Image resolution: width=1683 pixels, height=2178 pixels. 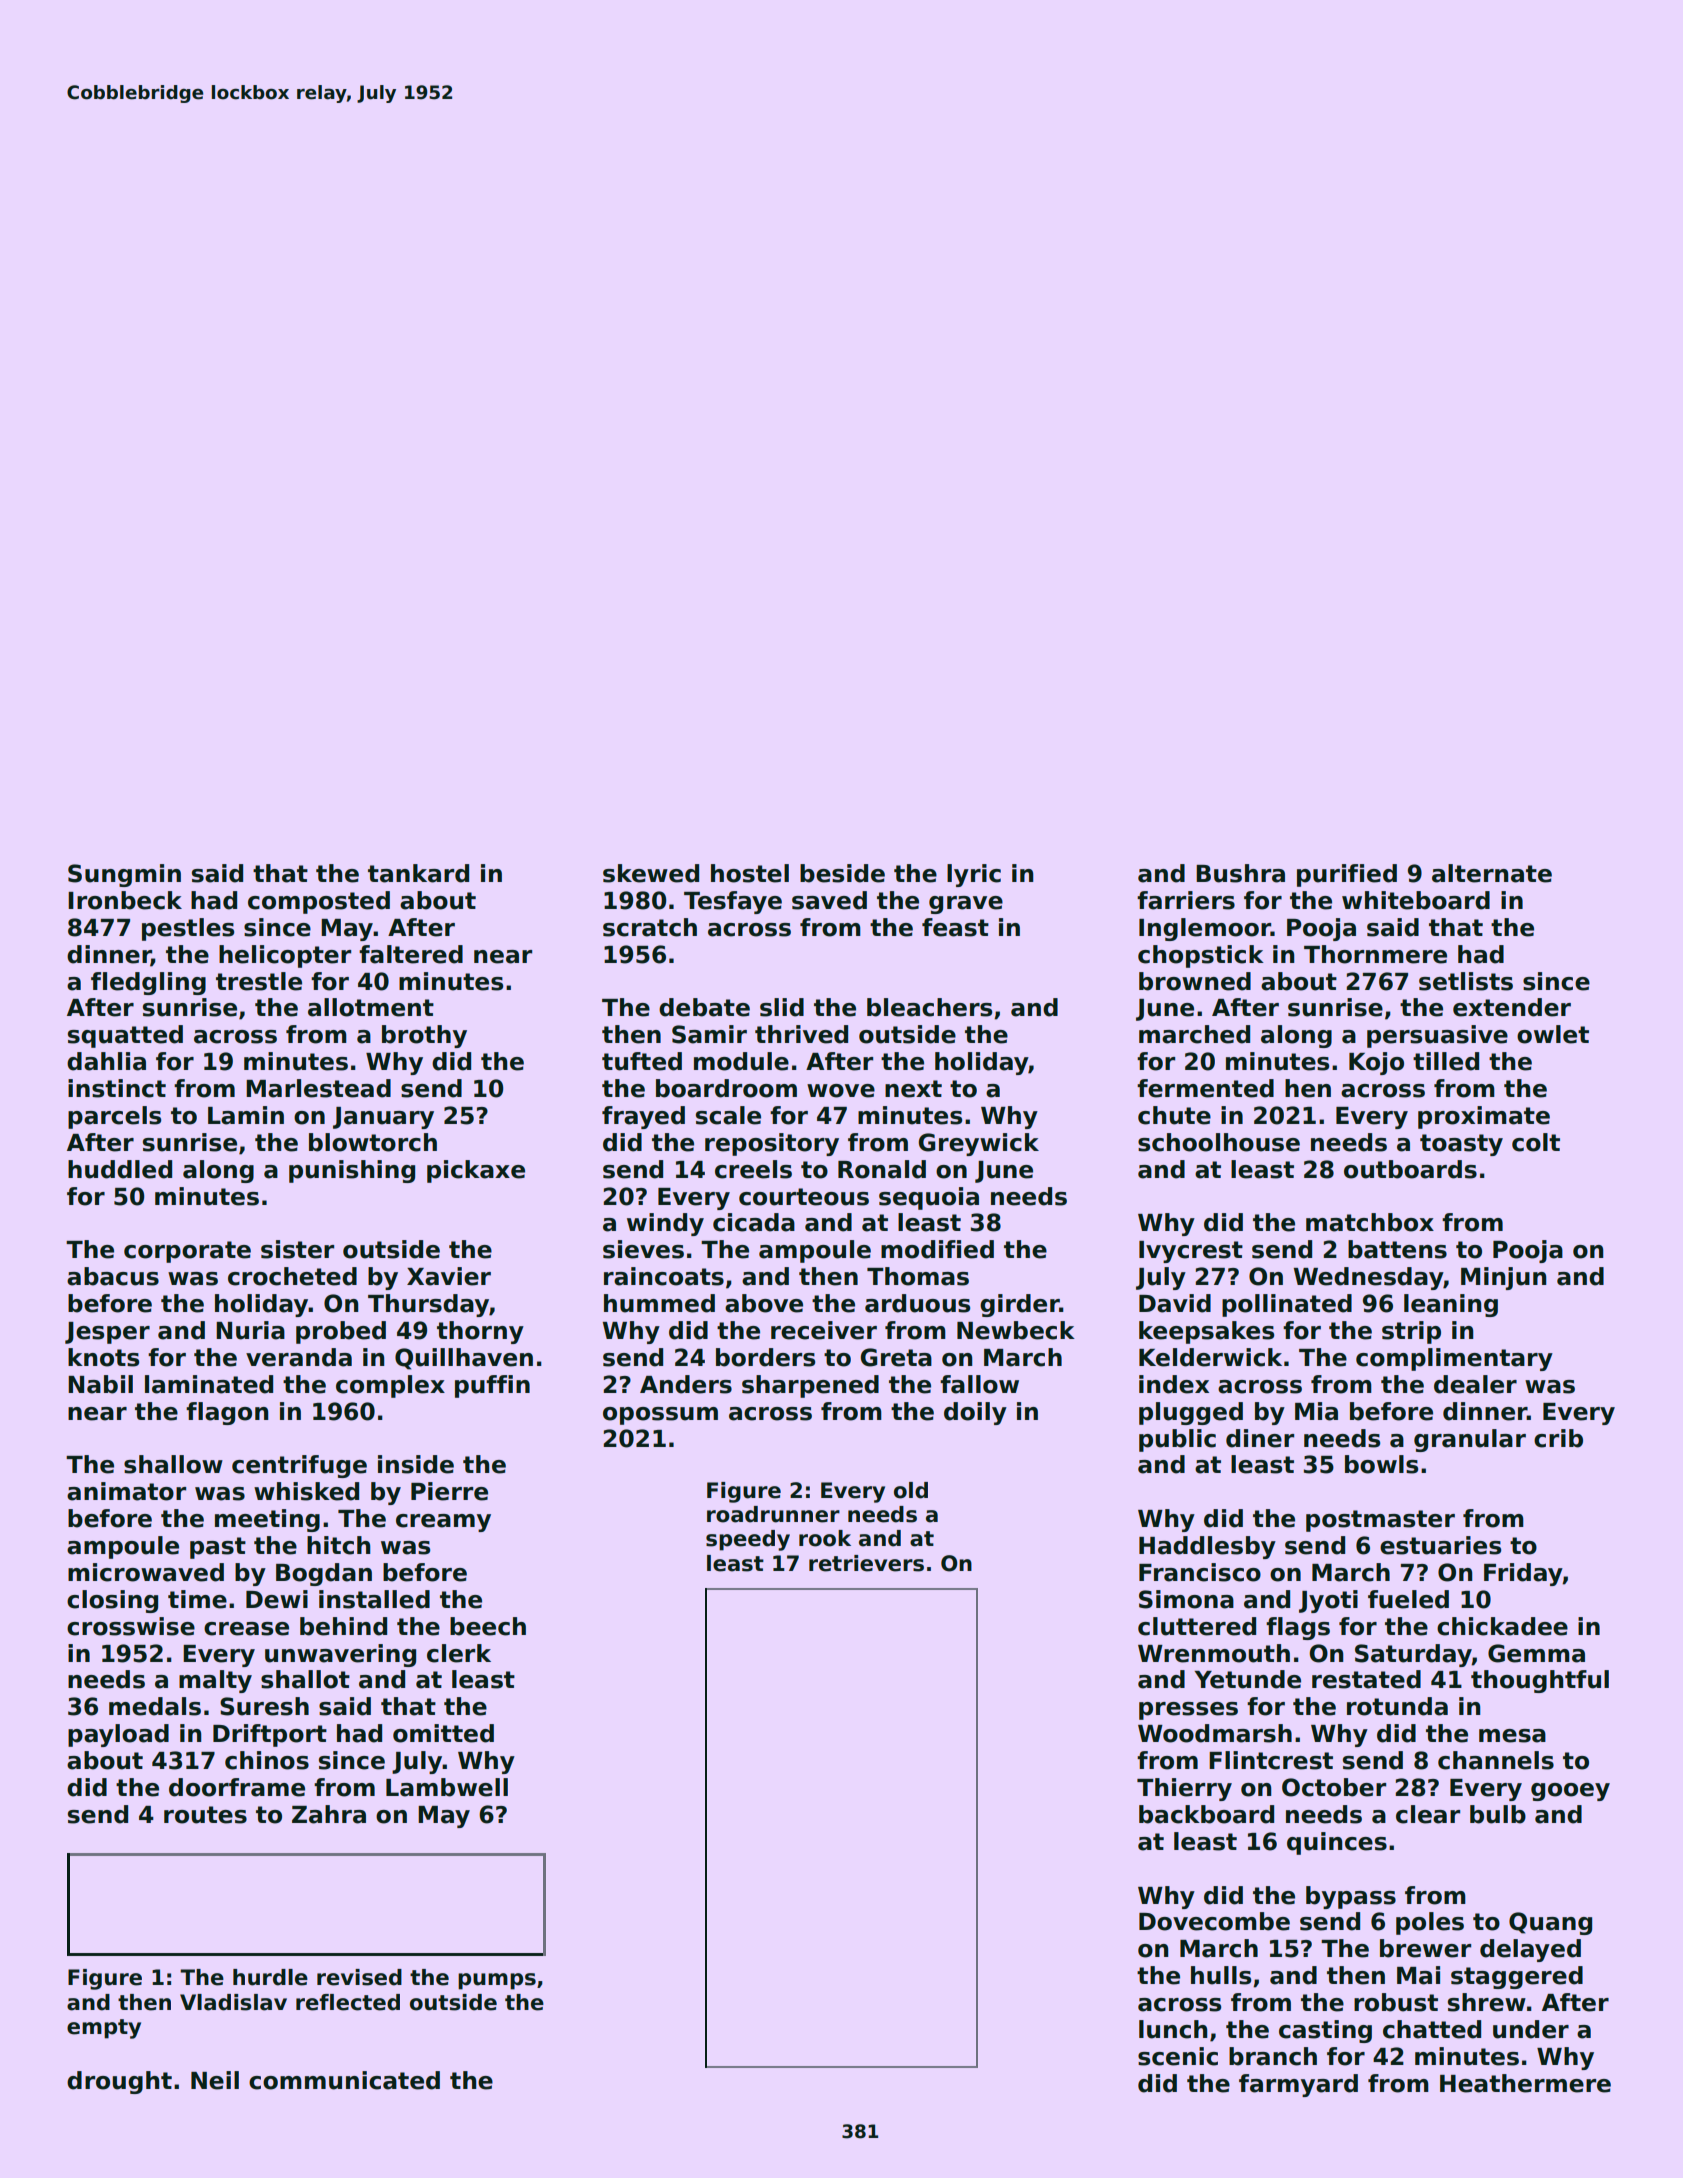 What do you see at coordinates (866, 1563) in the screenshot?
I see `retrievers` at bounding box center [866, 1563].
